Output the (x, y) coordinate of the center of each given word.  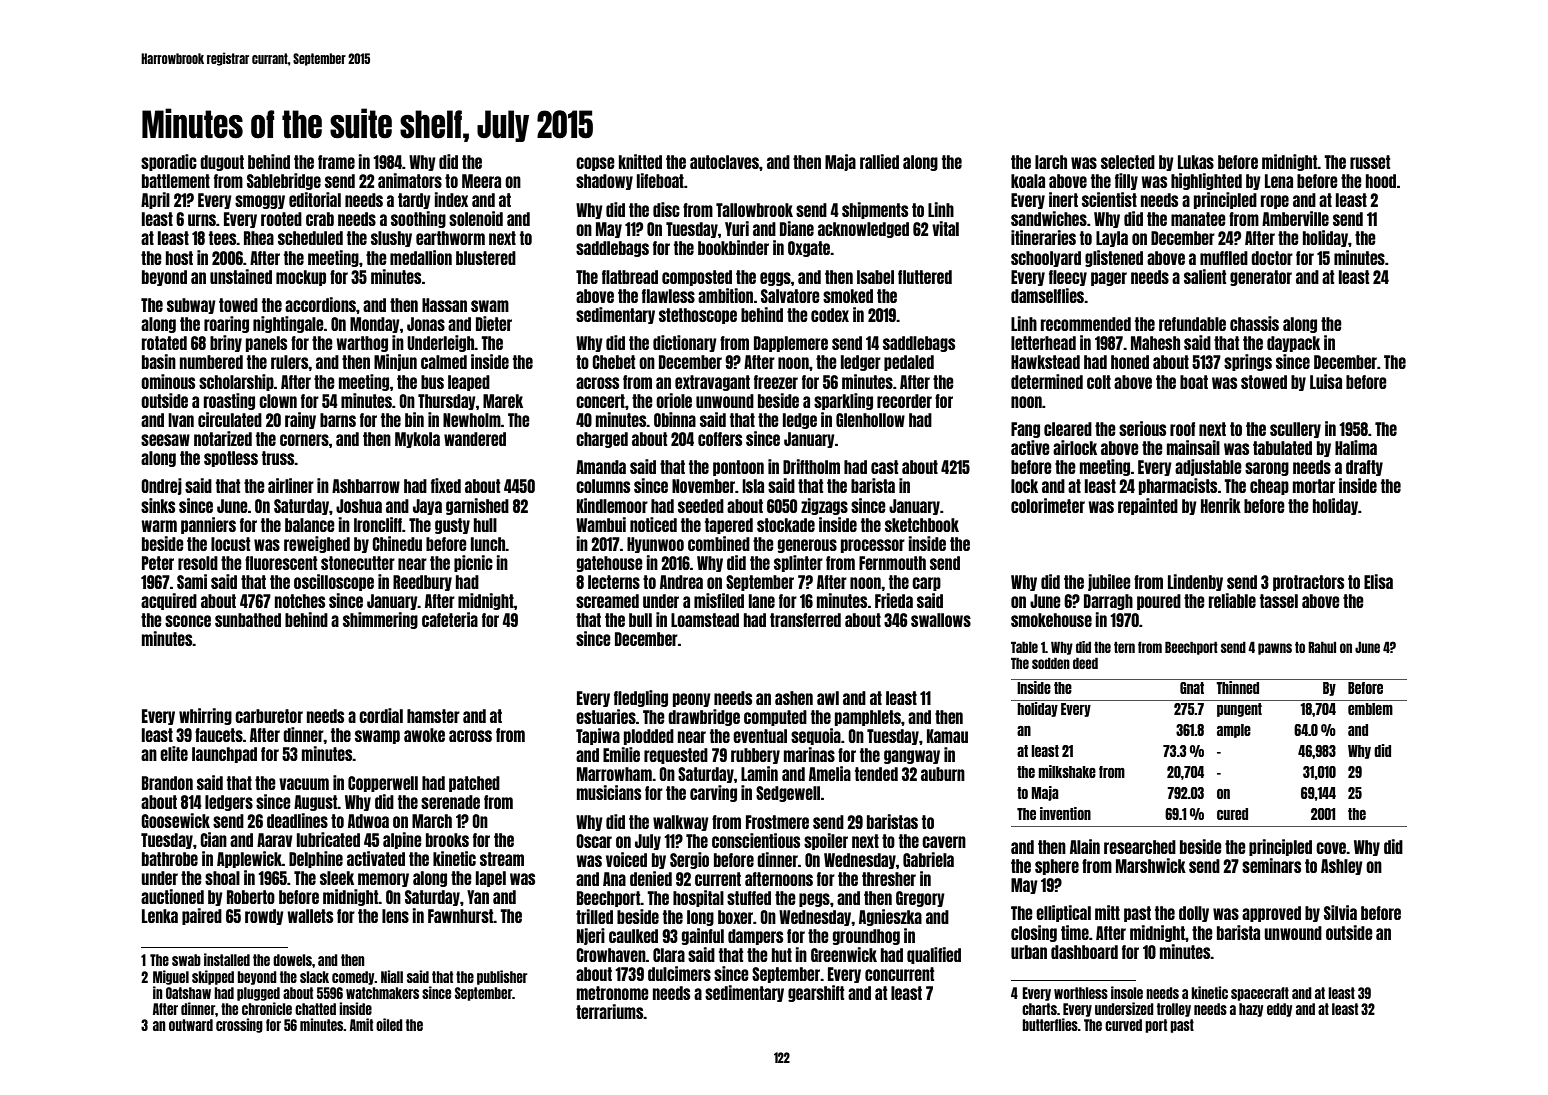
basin (159, 361)
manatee (1198, 219)
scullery (1295, 430)
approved (1271, 914)
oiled (389, 1024)
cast (884, 467)
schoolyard (1046, 259)
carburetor (269, 716)
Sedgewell (788, 794)
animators (410, 180)
